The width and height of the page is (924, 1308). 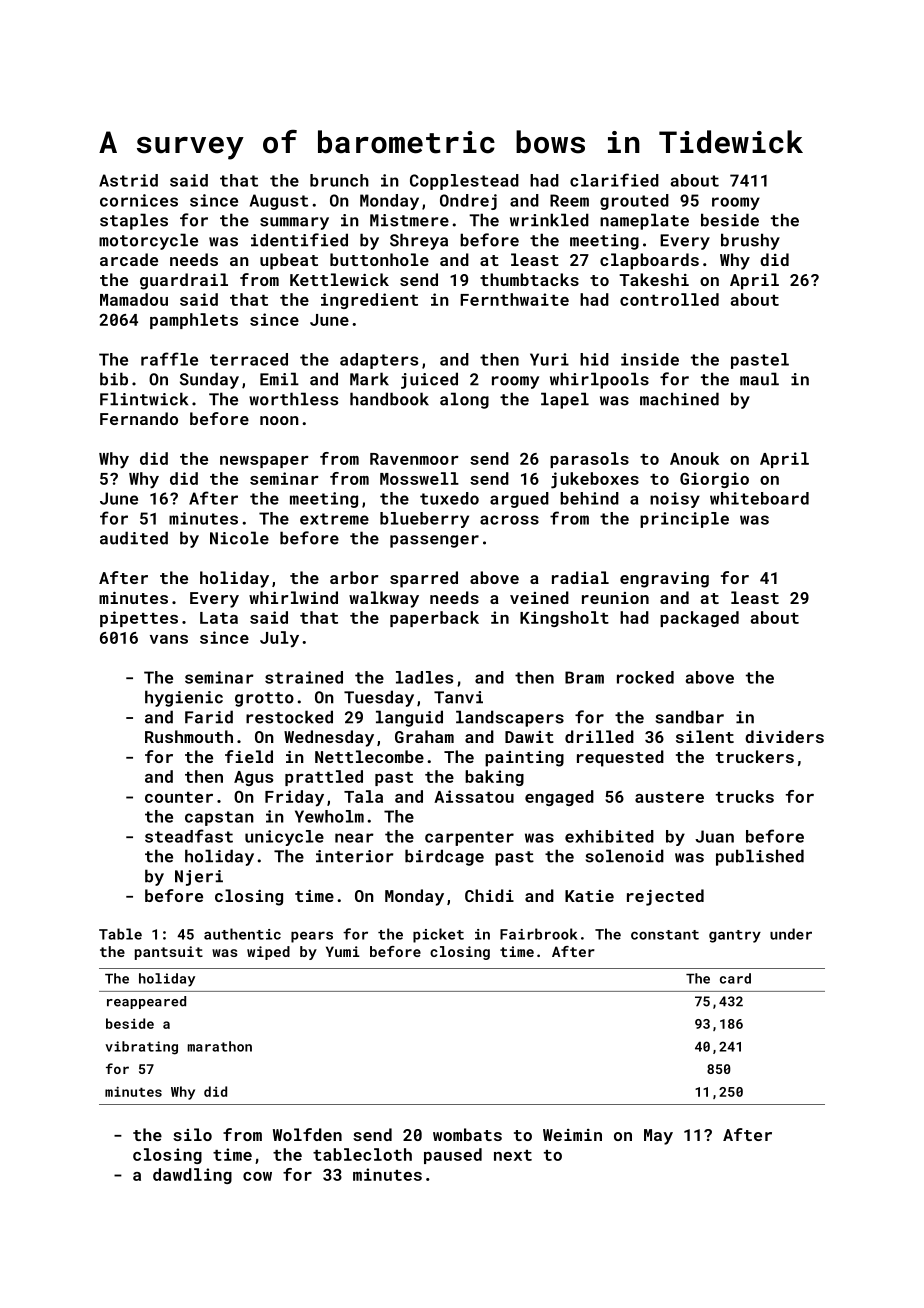 What do you see at coordinates (564, 619) in the page?
I see `Kingsholt` at bounding box center [564, 619].
